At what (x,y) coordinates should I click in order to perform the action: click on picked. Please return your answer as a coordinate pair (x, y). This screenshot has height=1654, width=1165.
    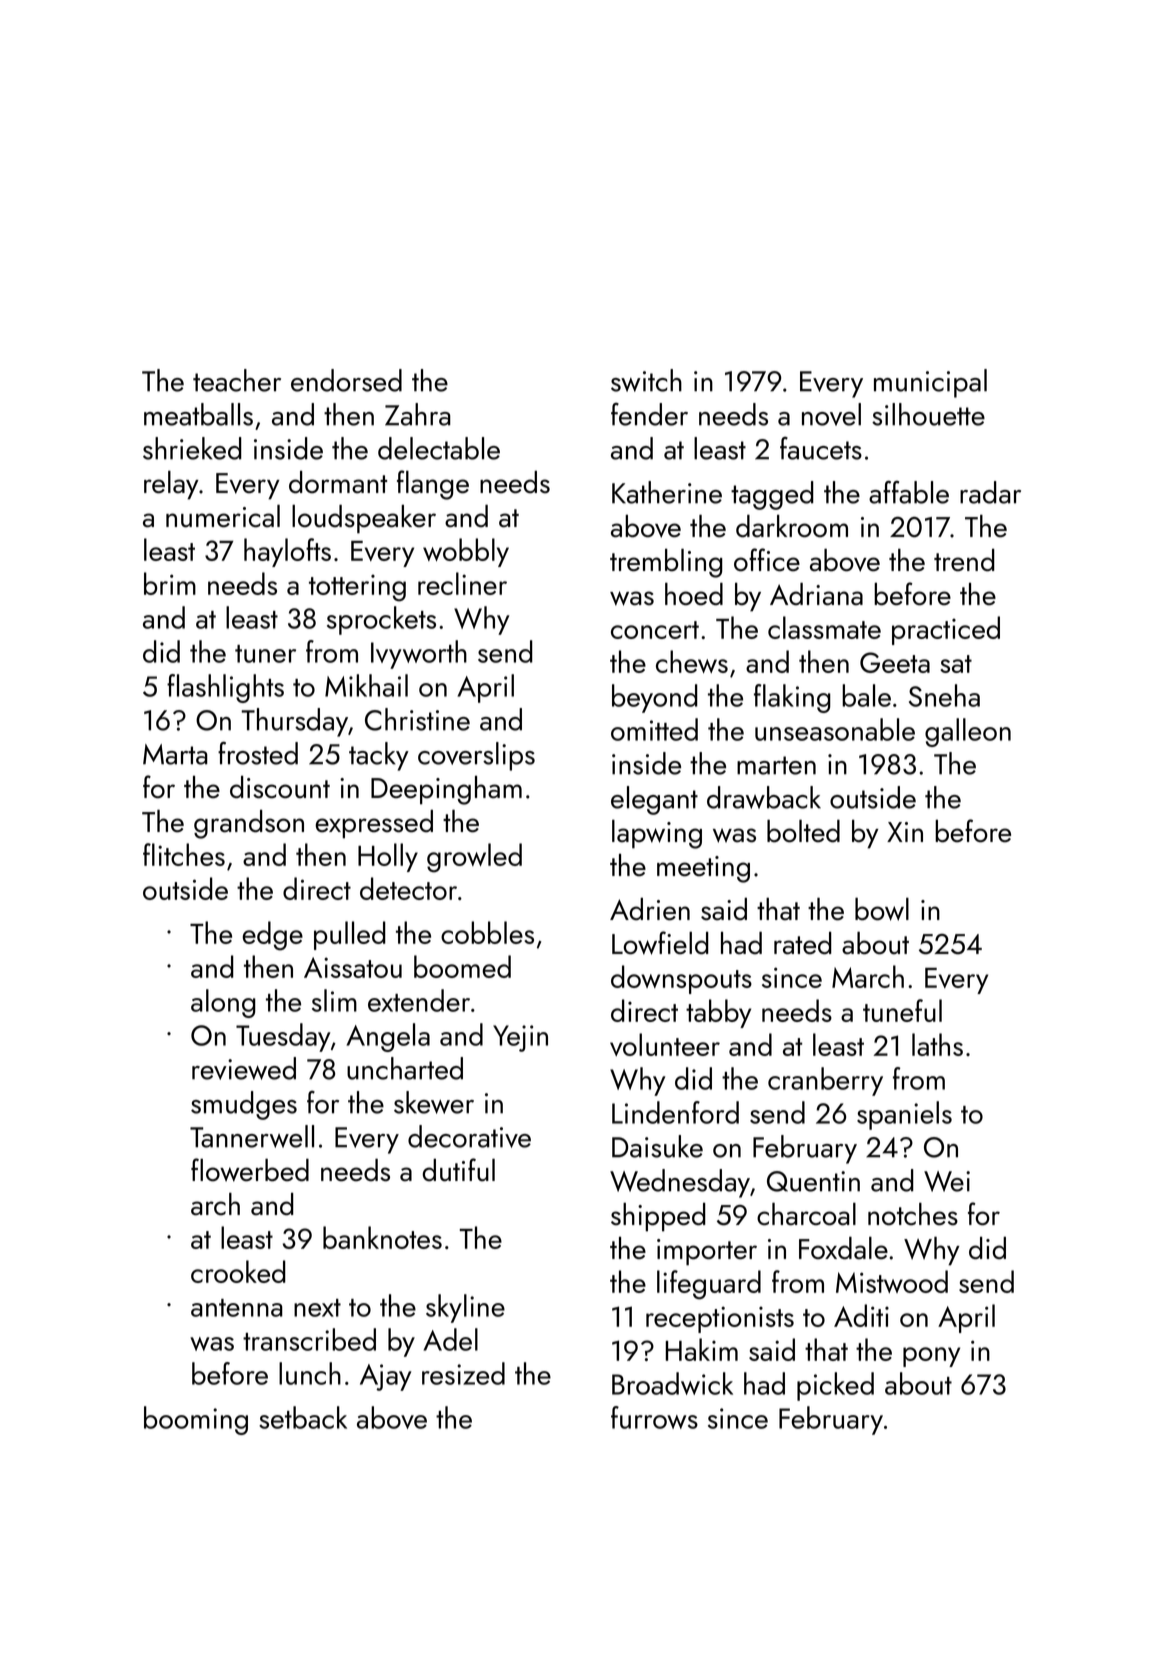
    Looking at the image, I should click on (835, 1386).
